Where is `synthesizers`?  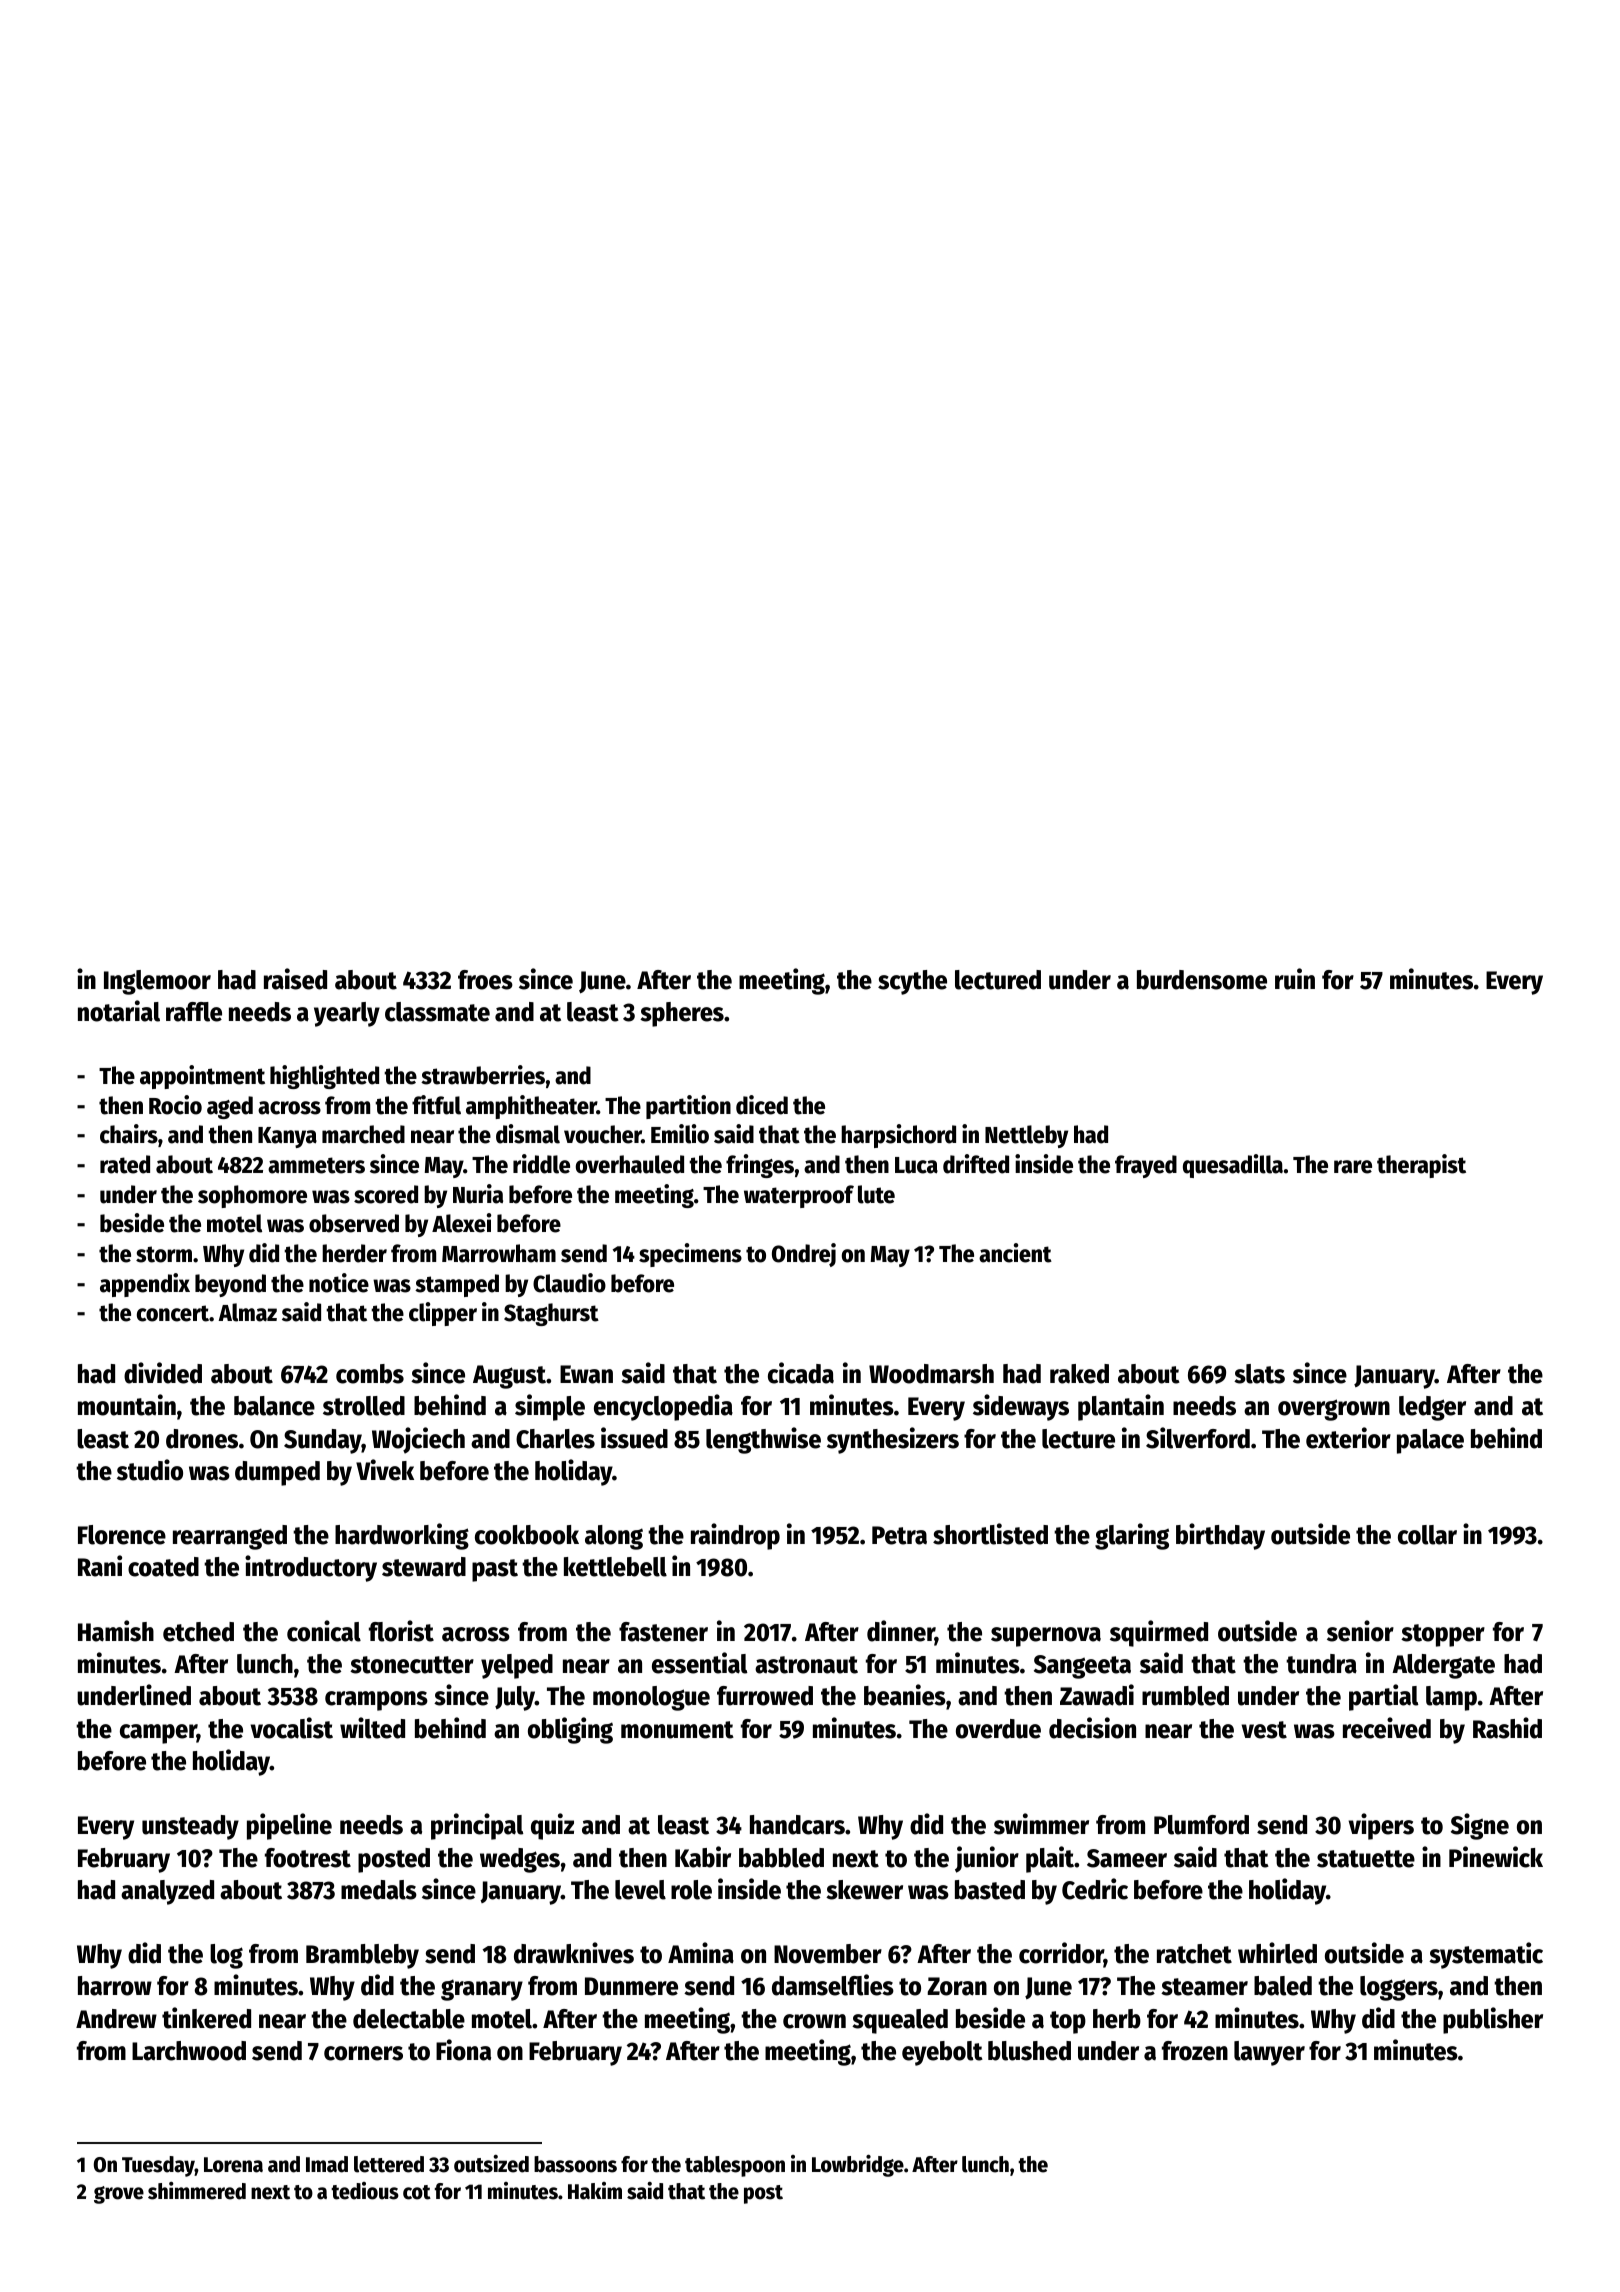 synthesizers is located at coordinates (893, 1440).
